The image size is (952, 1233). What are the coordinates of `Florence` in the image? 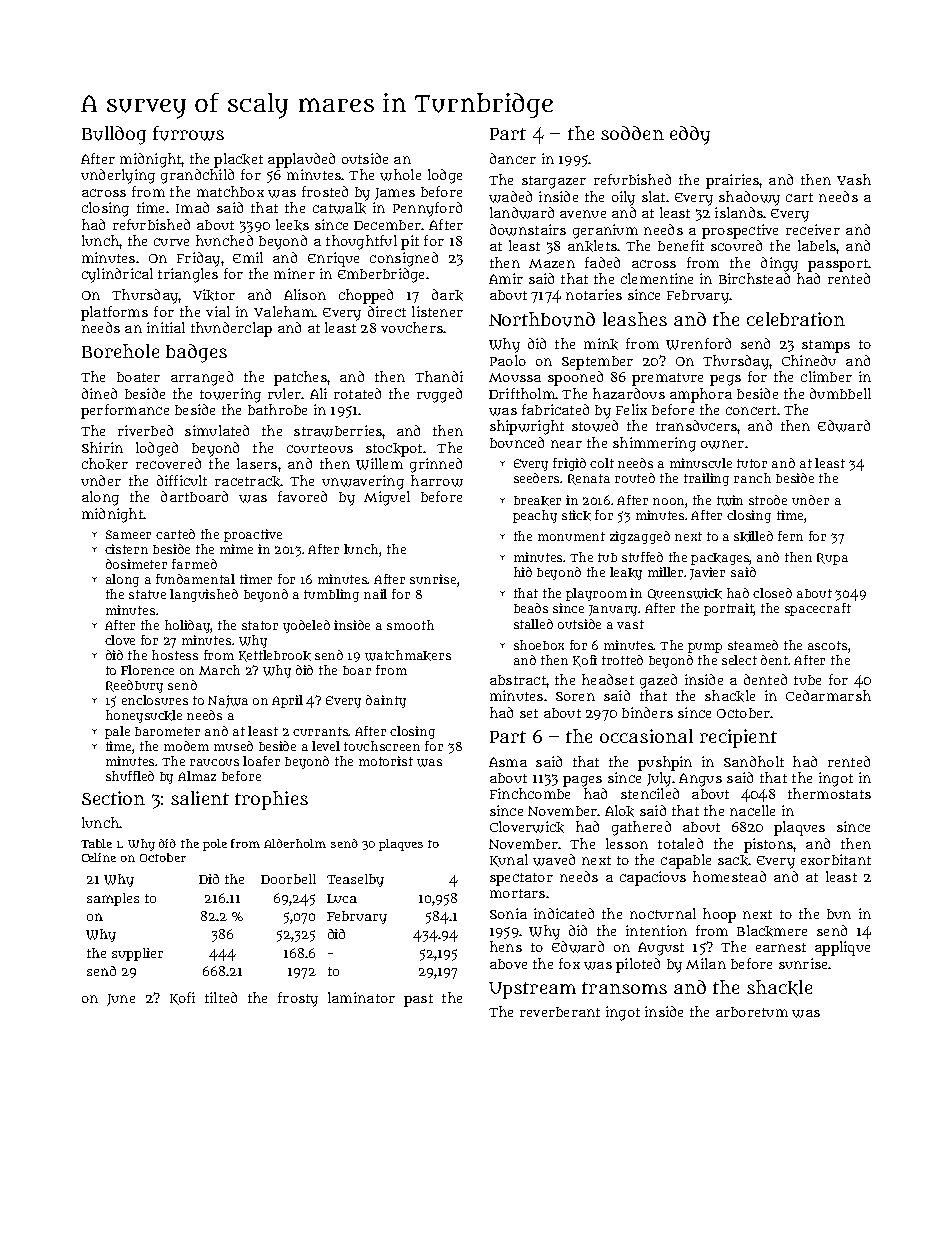 It's located at (147, 670).
